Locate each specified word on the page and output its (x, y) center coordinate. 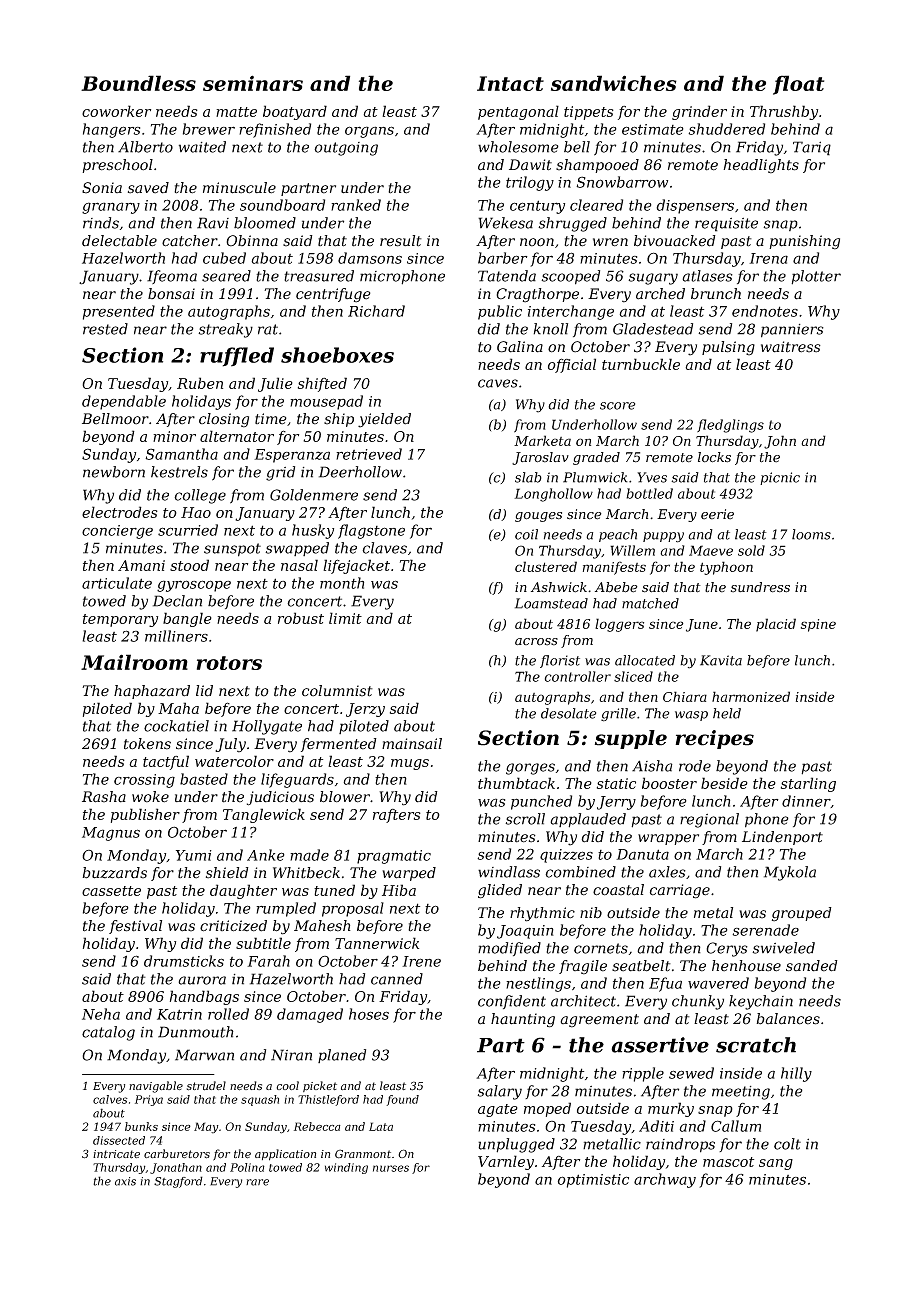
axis (125, 1181)
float (798, 85)
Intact (510, 83)
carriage (680, 891)
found (402, 1100)
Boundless (138, 83)
